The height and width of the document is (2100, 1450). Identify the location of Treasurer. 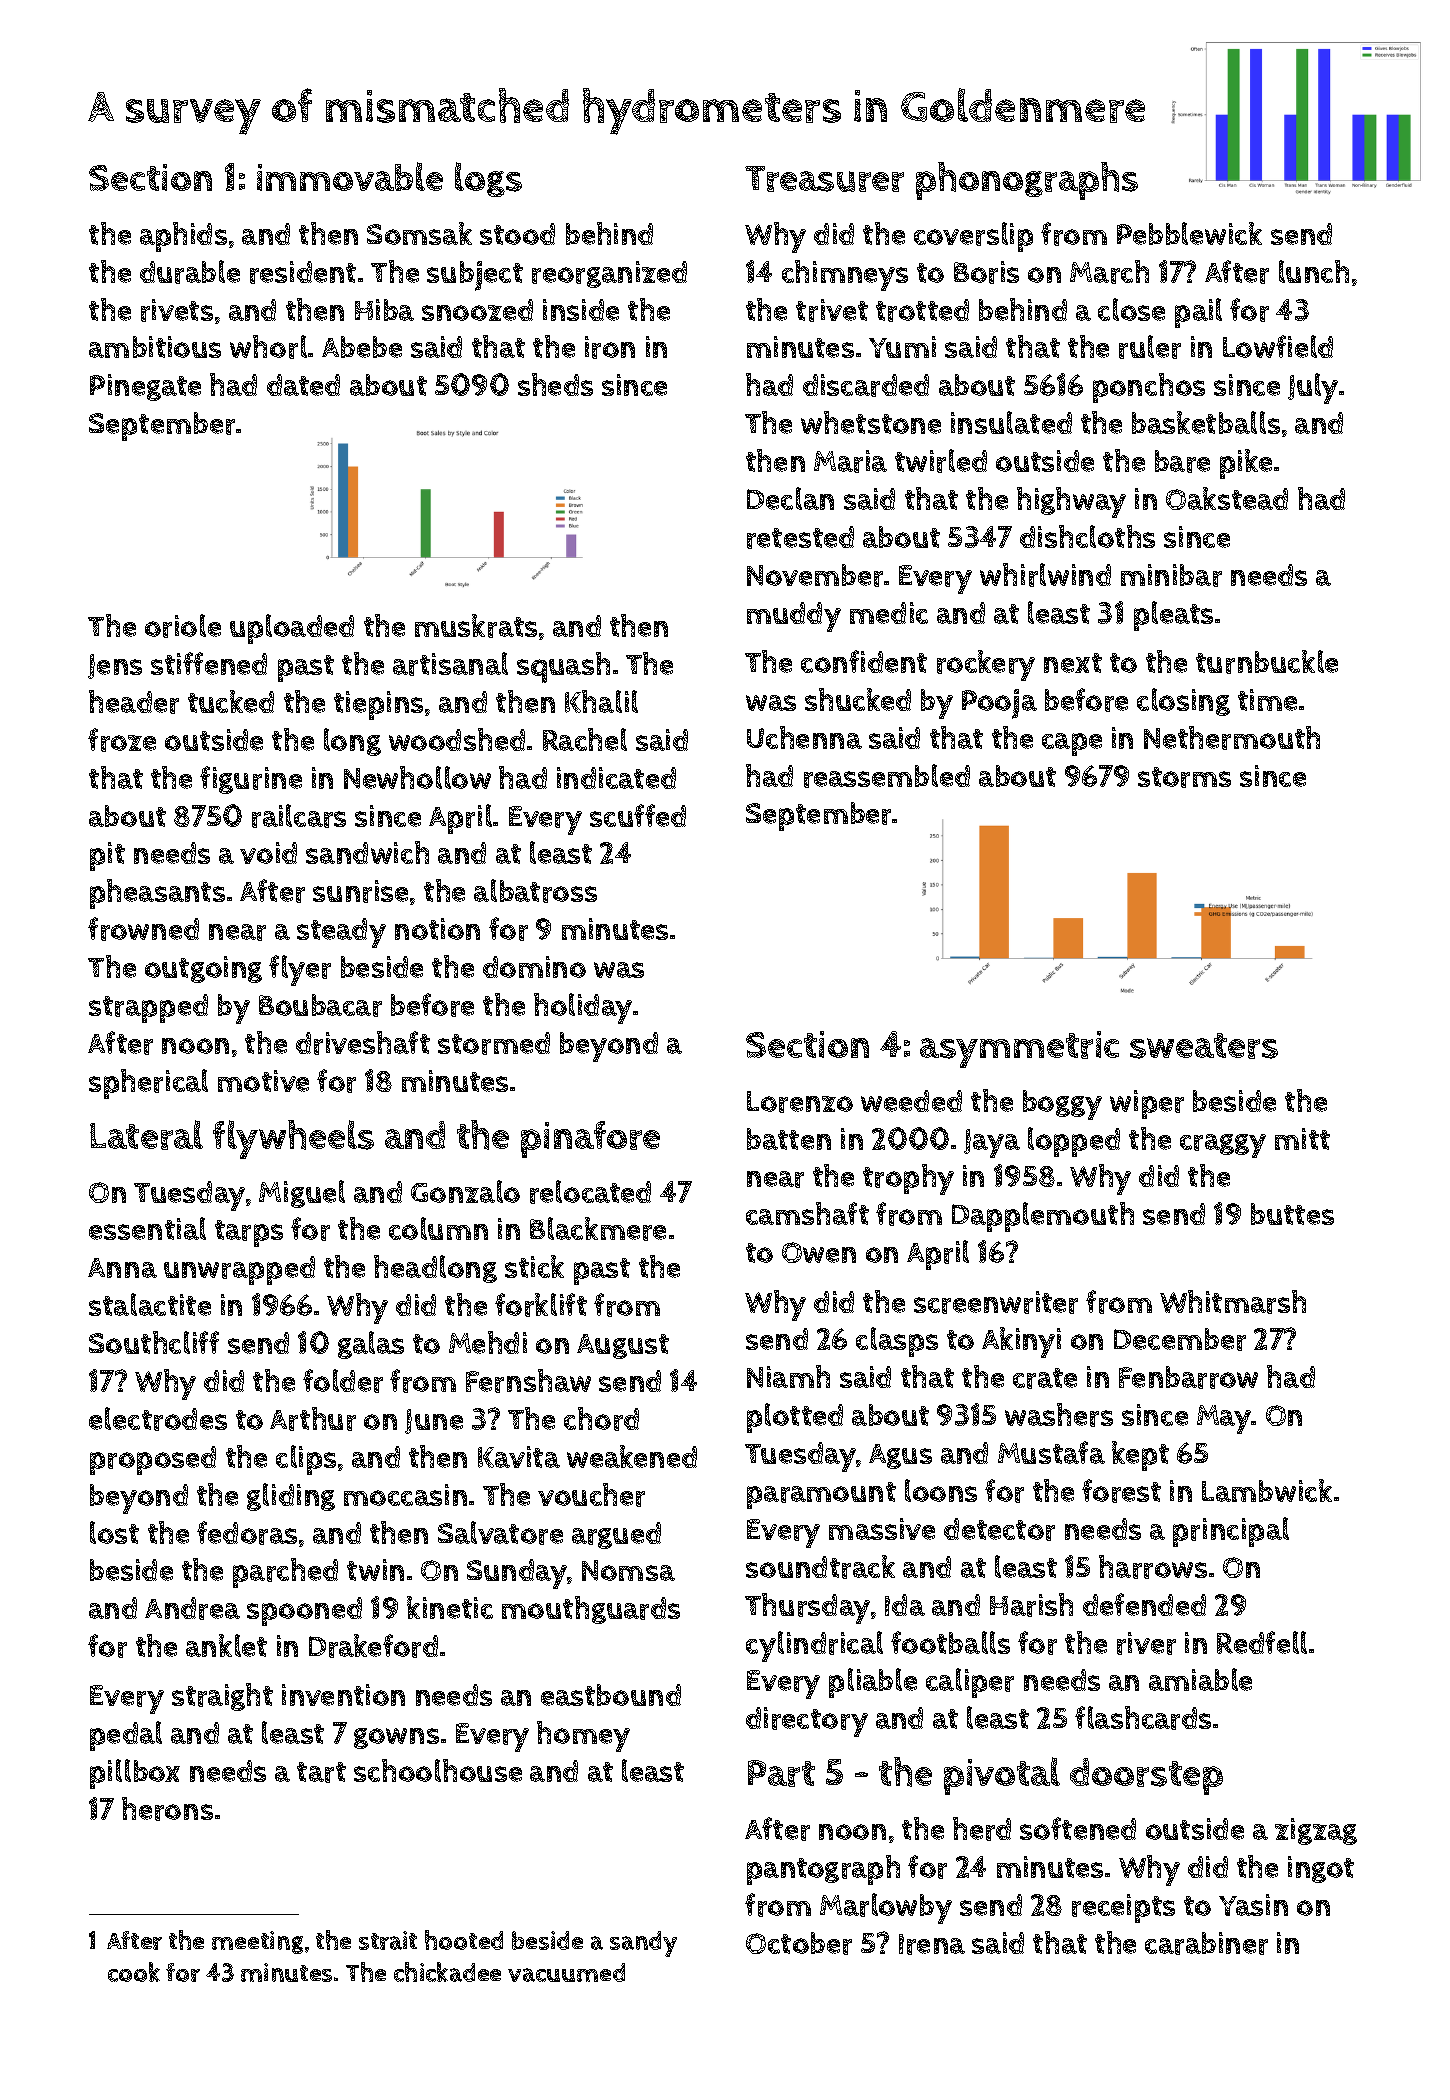
(824, 179).
